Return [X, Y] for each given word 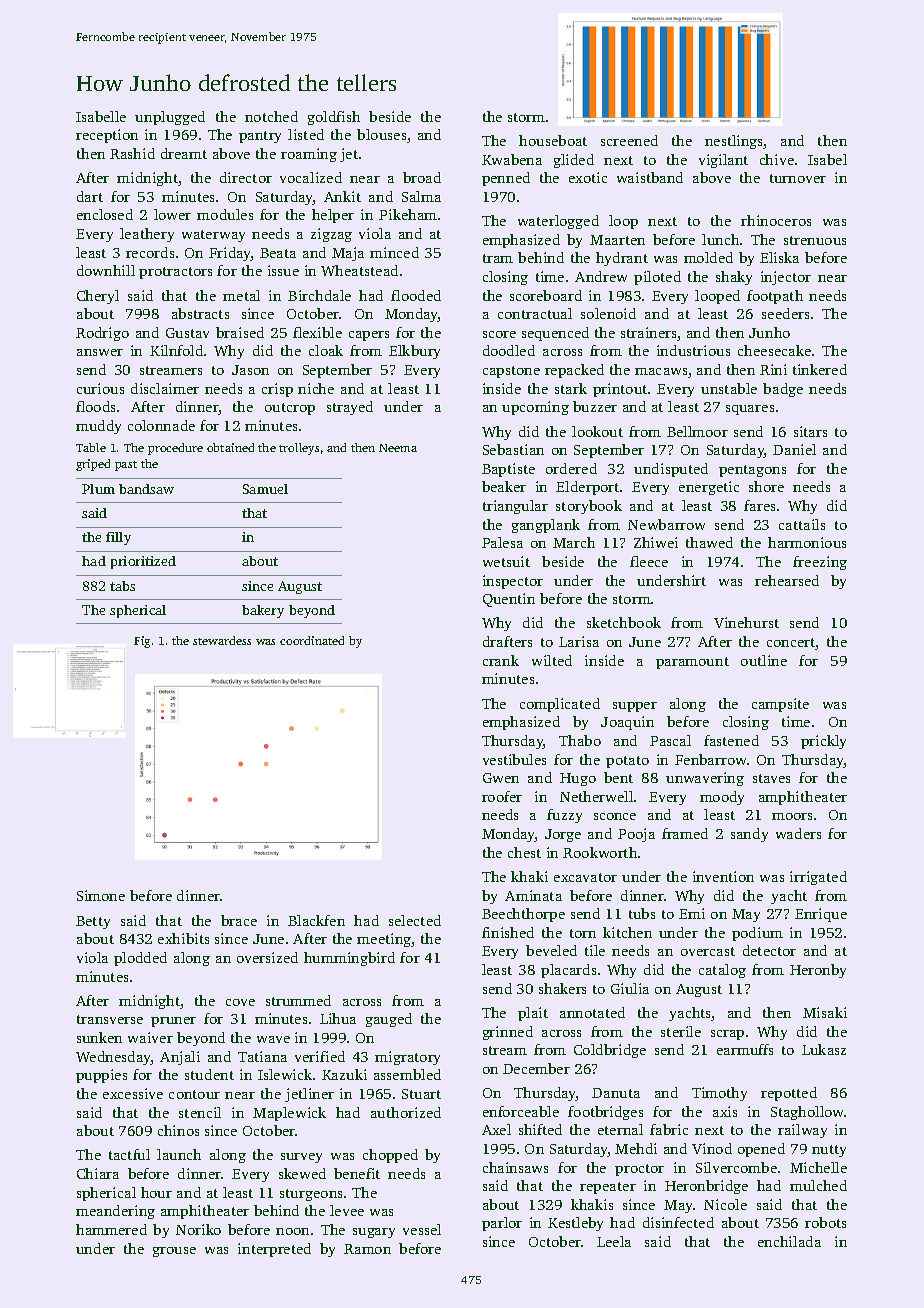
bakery [263, 611]
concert [791, 644]
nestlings [734, 142]
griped [93, 465]
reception [107, 136]
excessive [133, 1093]
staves [771, 778]
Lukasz [824, 1049]
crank [501, 660]
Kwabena [512, 159]
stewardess [222, 640]
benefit [357, 1173]
